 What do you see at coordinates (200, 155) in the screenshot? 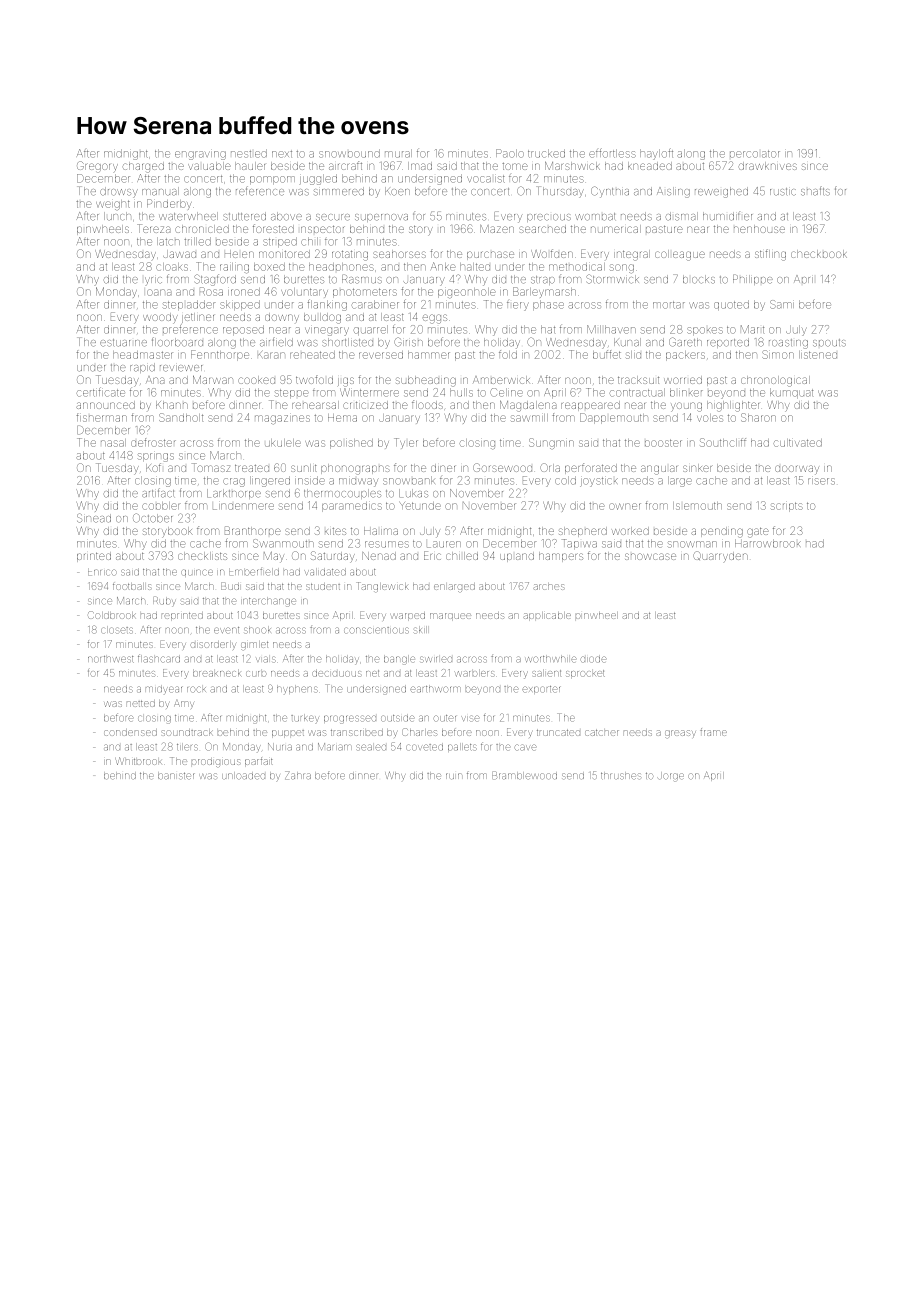
I see `engraving` at bounding box center [200, 155].
